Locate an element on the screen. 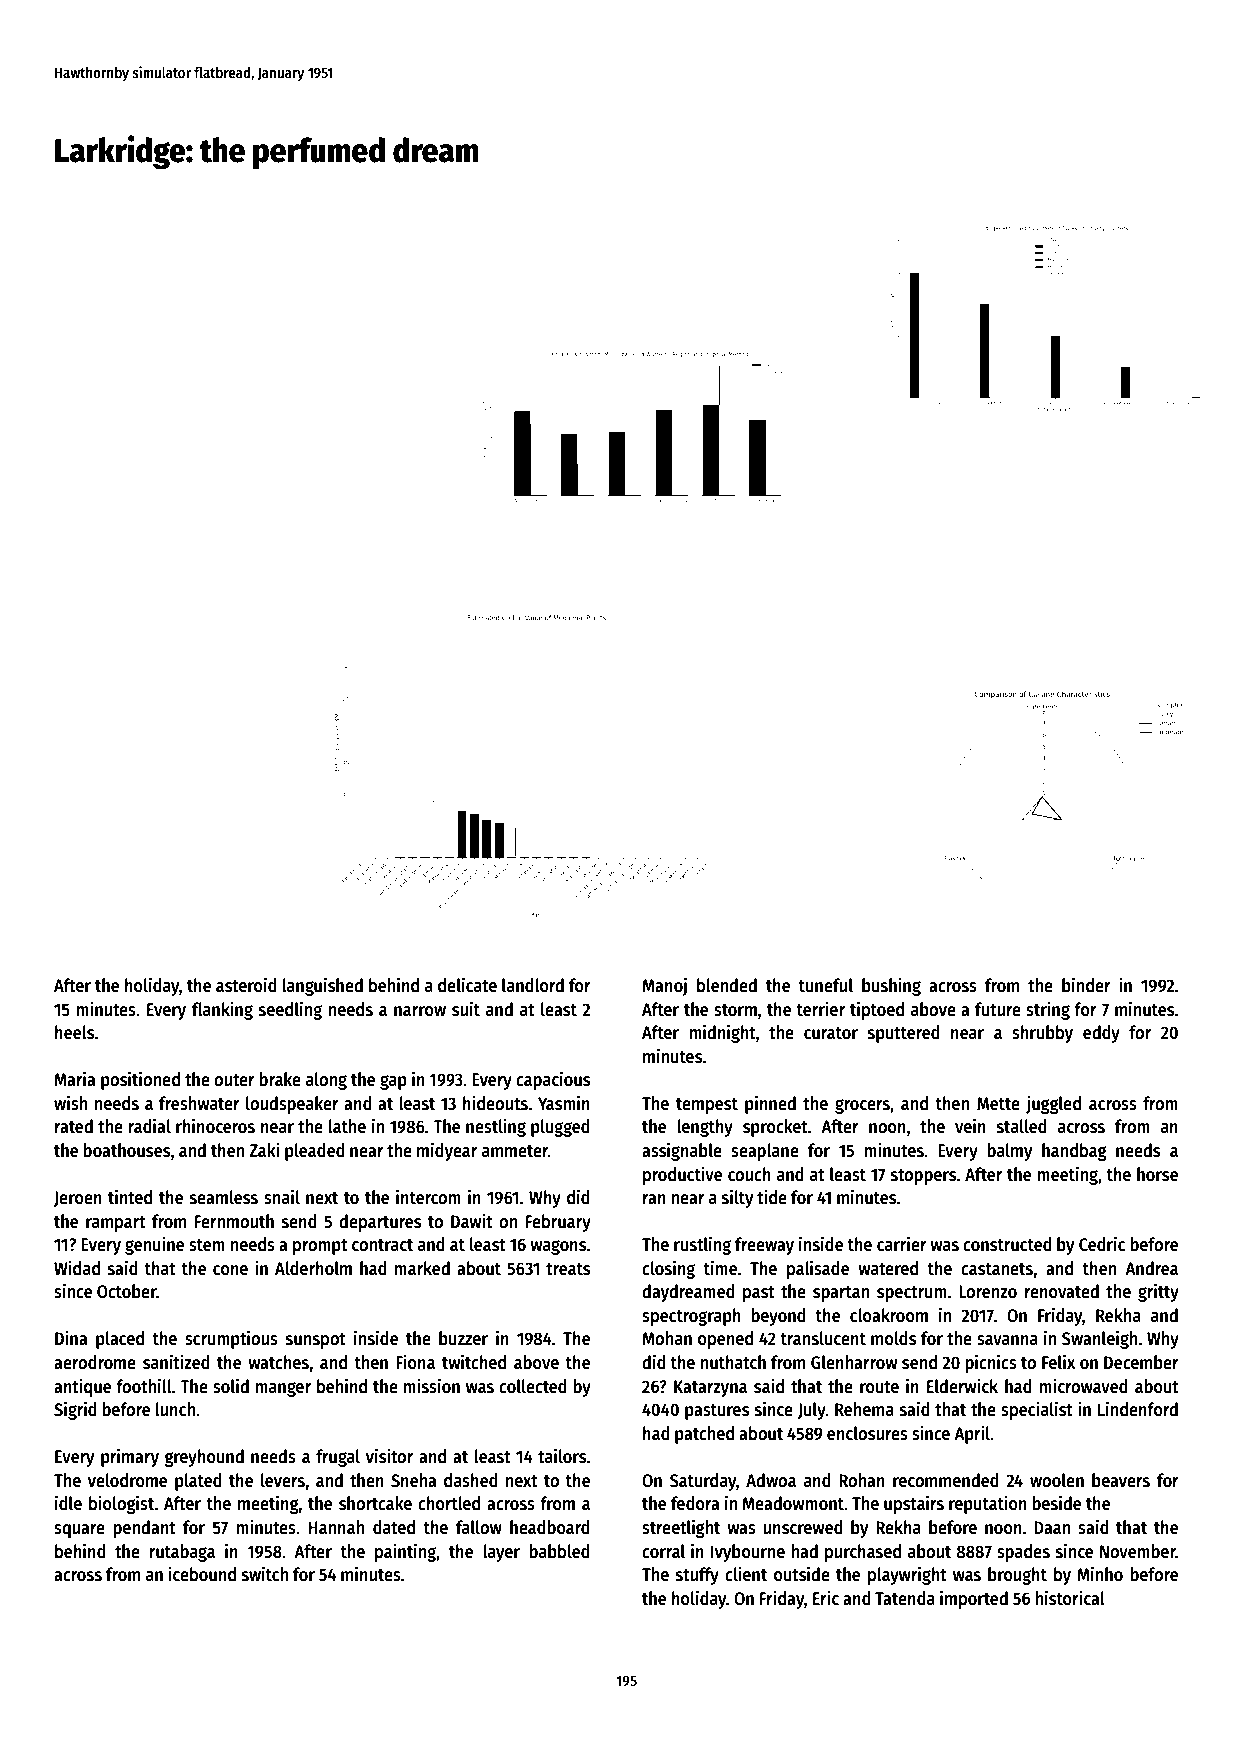  sunspot is located at coordinates (316, 1341).
